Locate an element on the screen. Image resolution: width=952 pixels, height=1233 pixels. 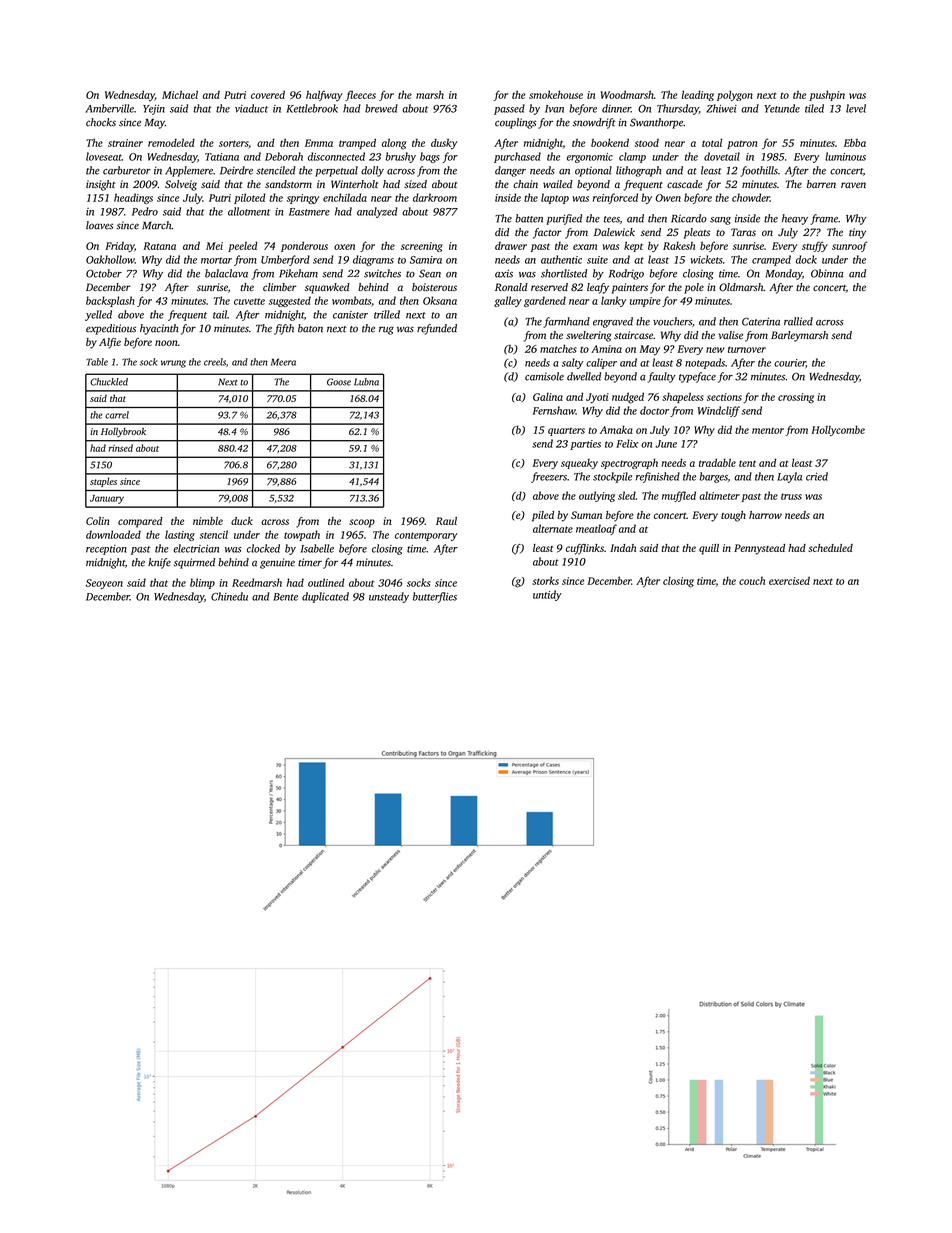
smokehouse is located at coordinates (556, 94).
